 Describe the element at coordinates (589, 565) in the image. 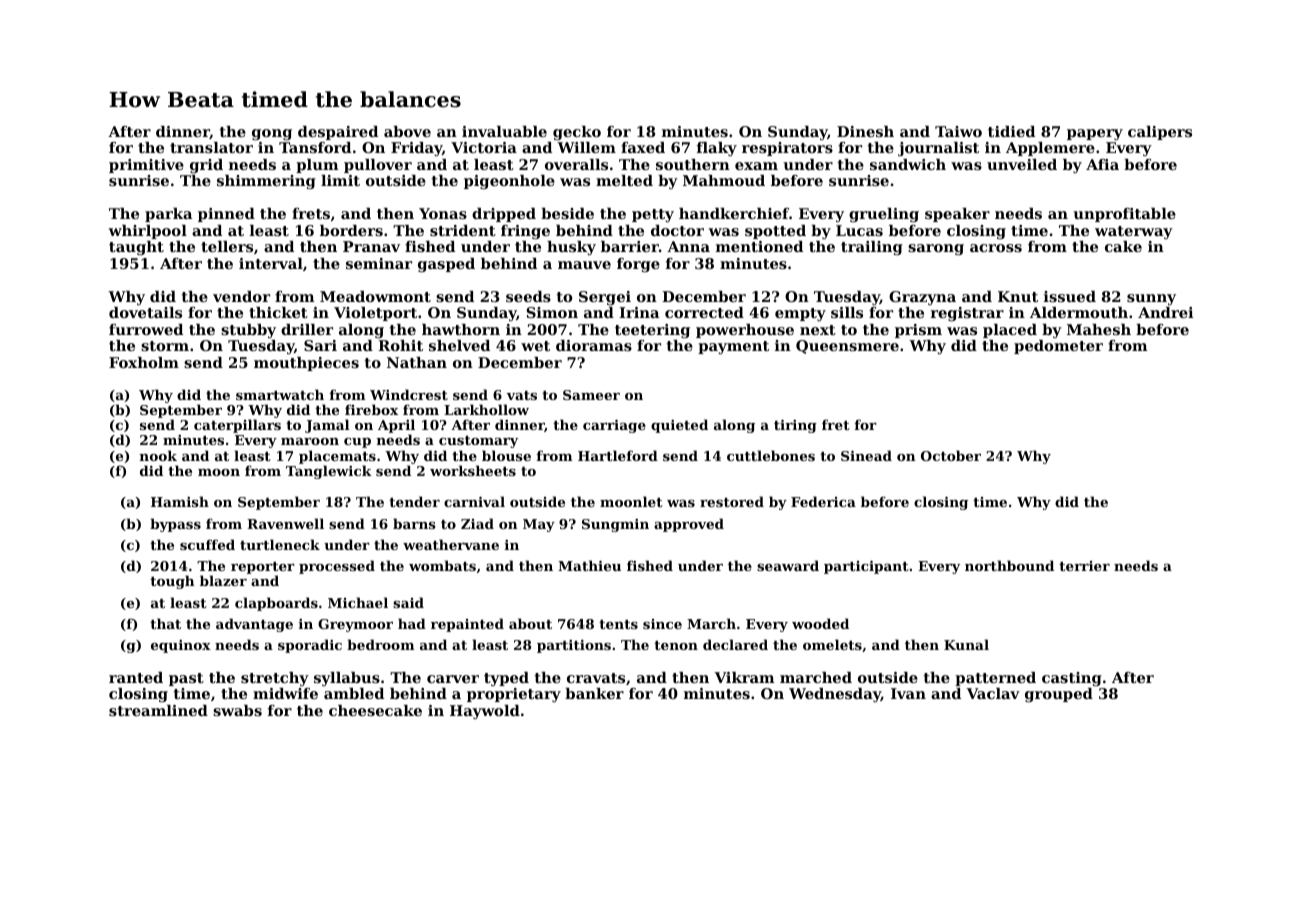

I see `Mathieu` at that location.
